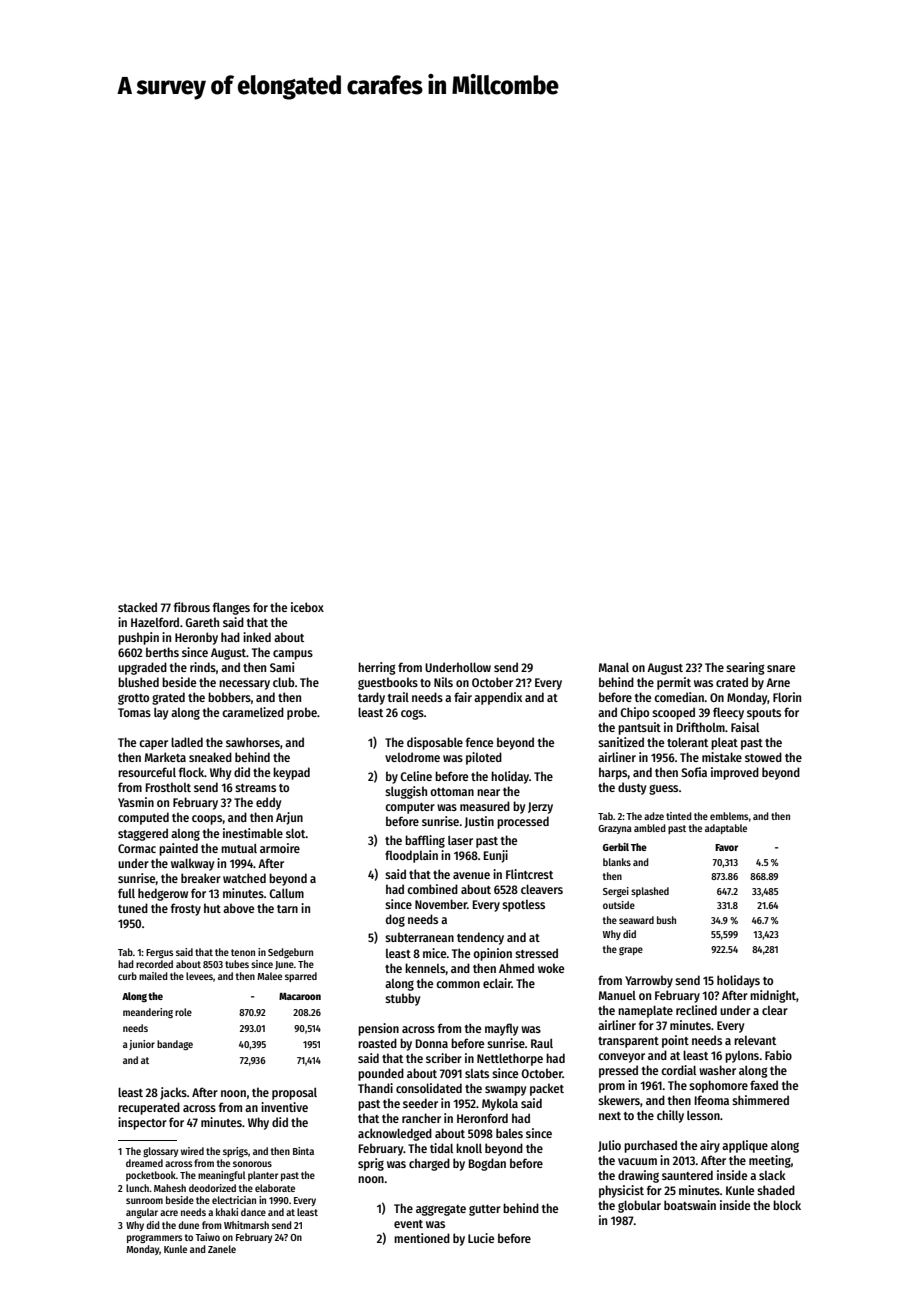  What do you see at coordinates (614, 667) in the screenshot?
I see `Manal` at bounding box center [614, 667].
